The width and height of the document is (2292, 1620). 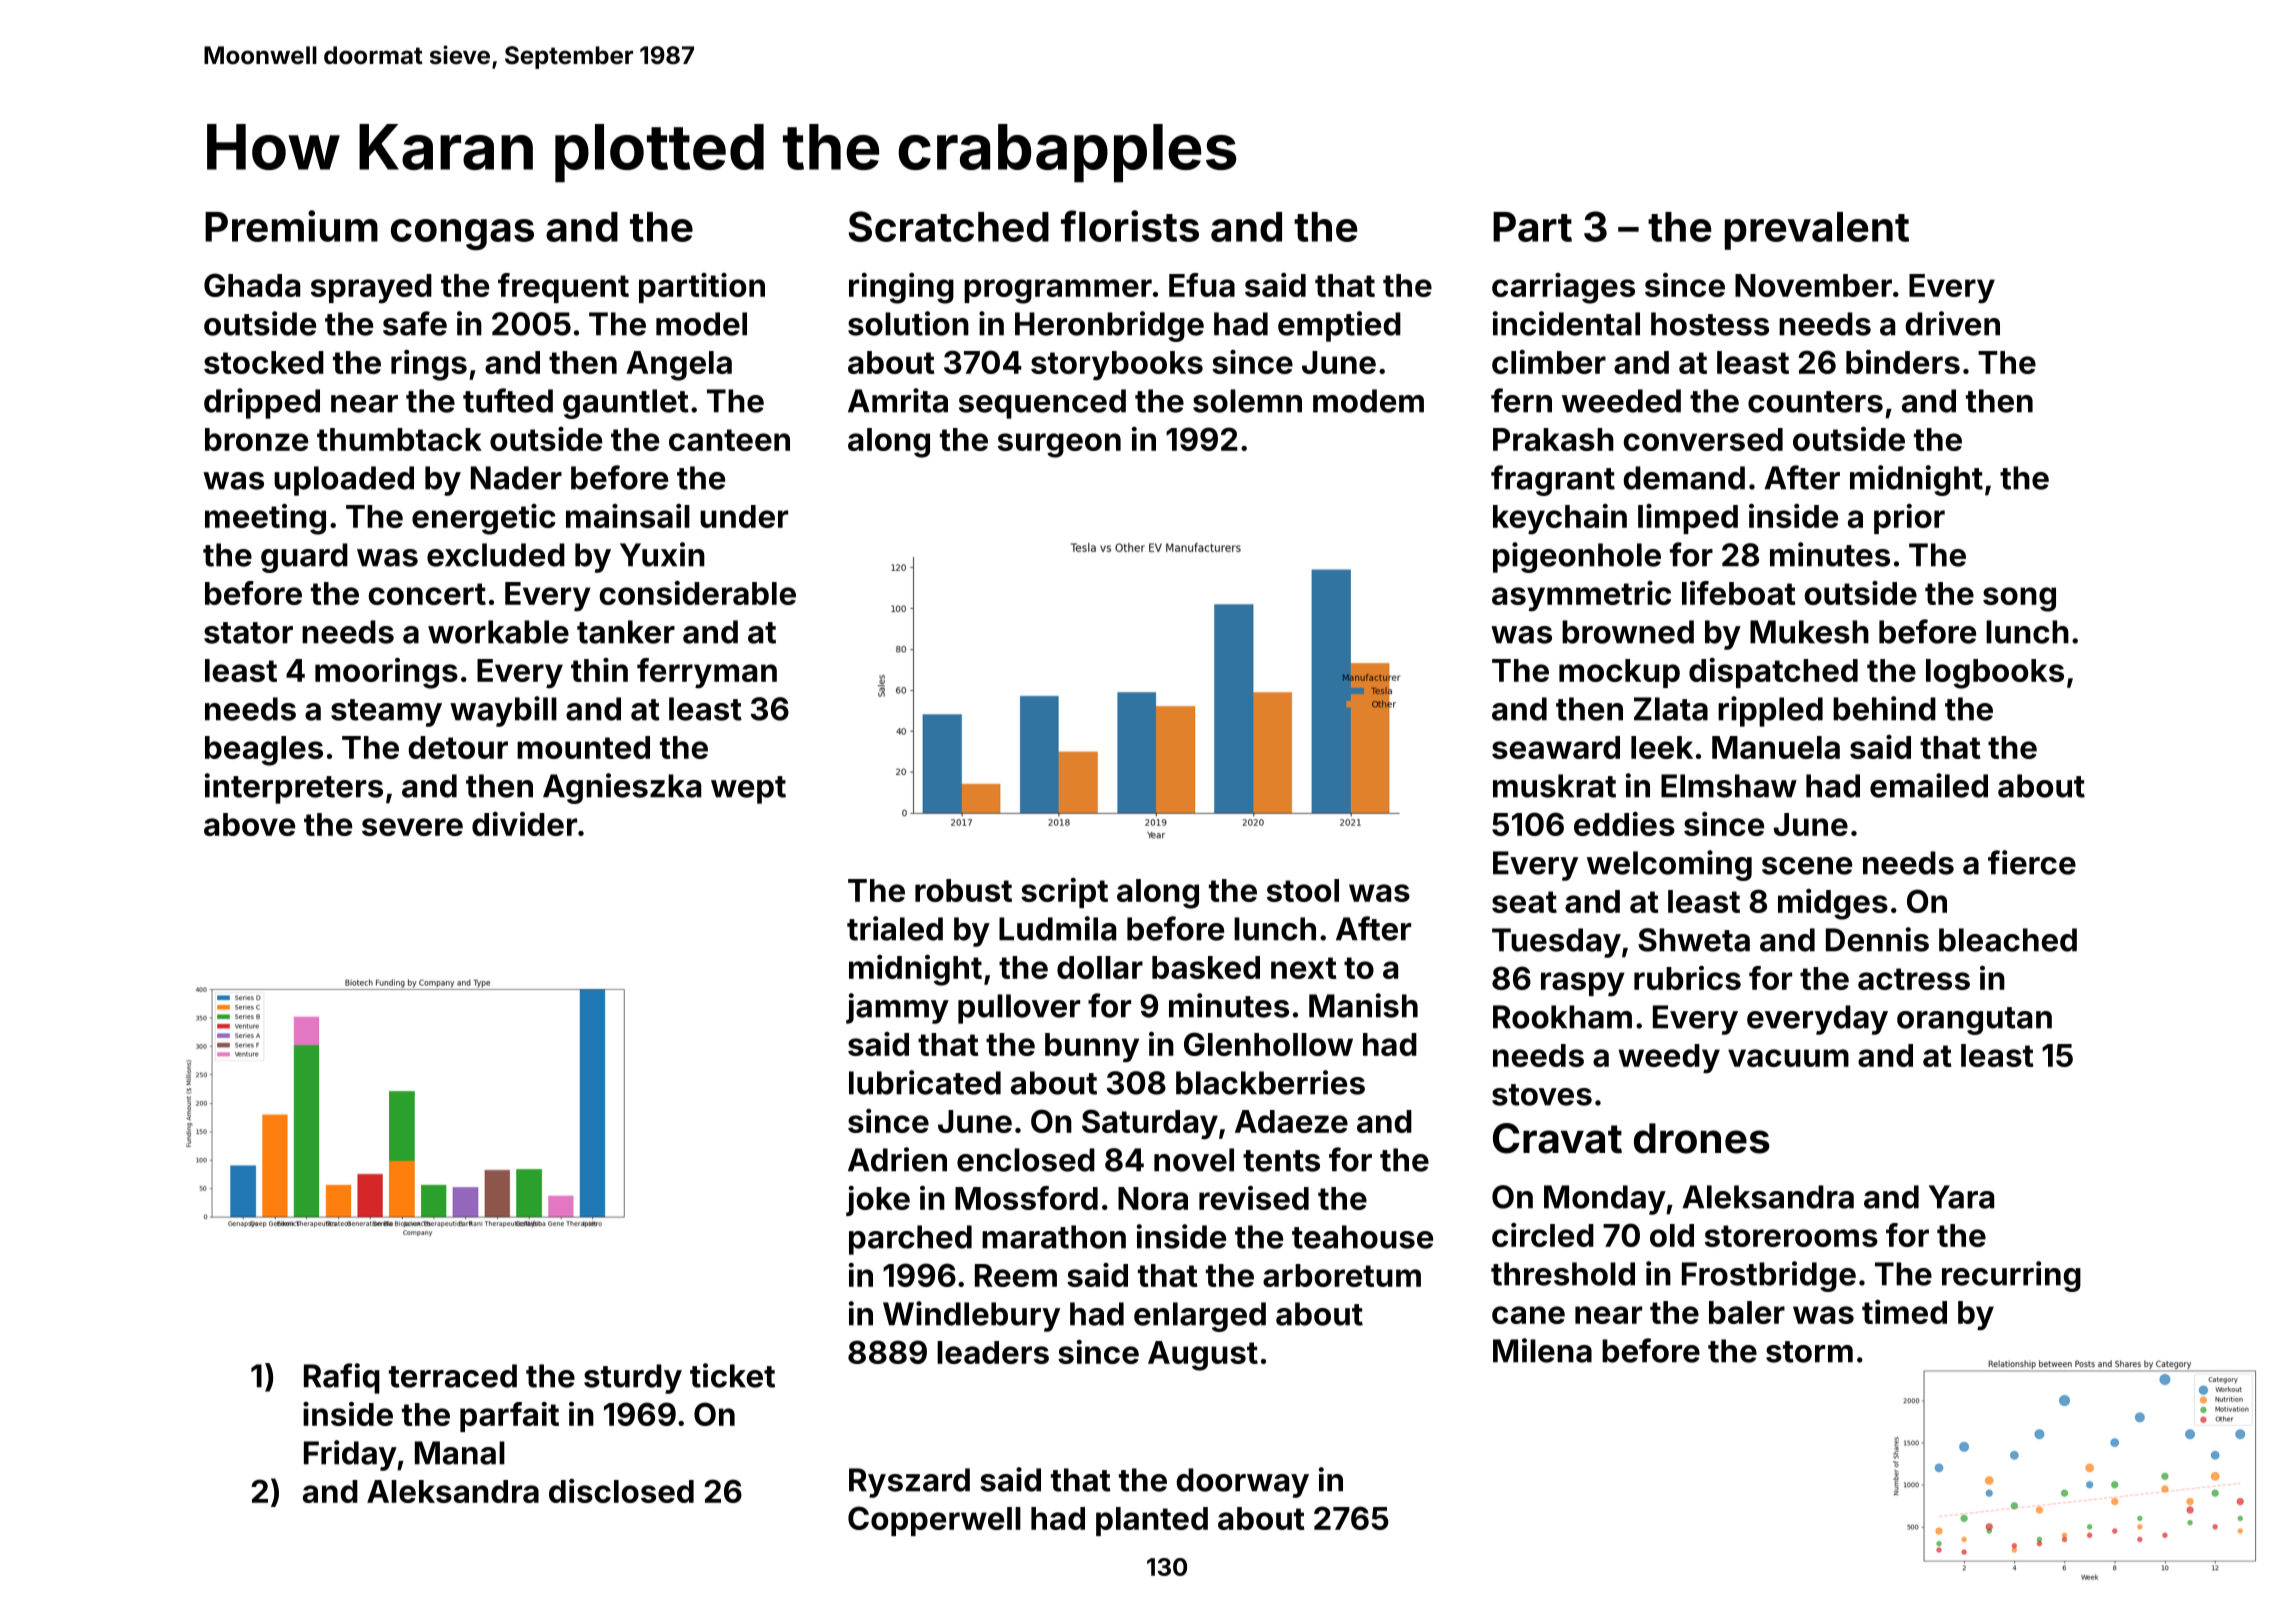 I want to click on prevalent, so click(x=1817, y=231).
